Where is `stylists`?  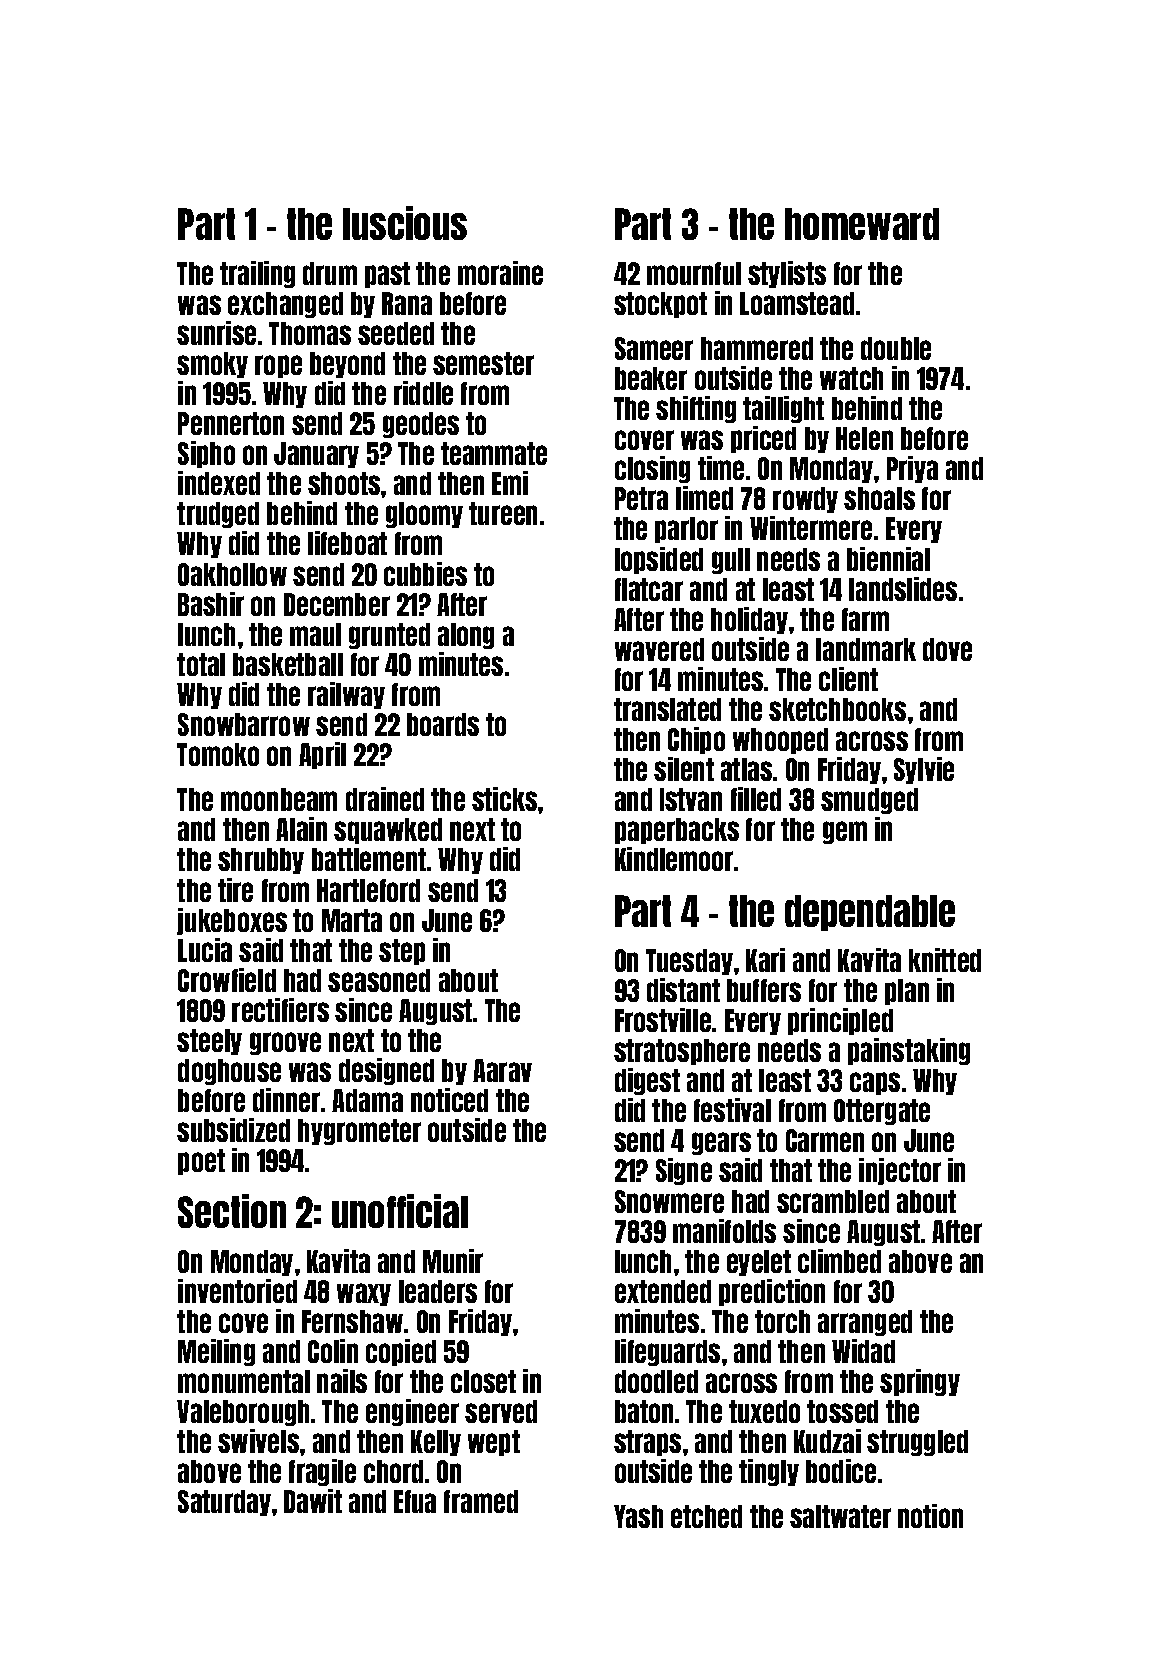 stylists is located at coordinates (787, 274).
